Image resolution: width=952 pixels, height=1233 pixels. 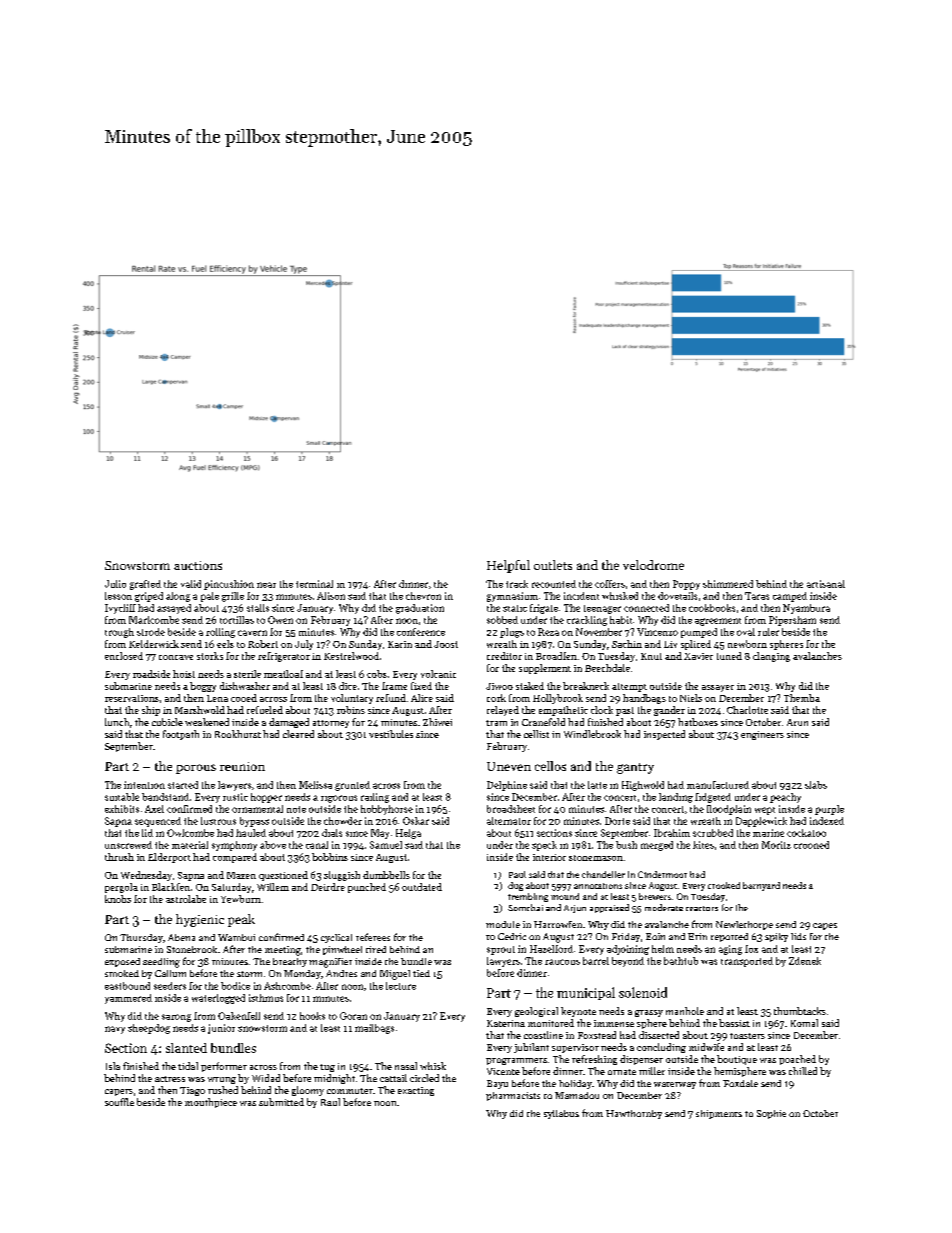 I want to click on Uneven, so click(x=509, y=766).
